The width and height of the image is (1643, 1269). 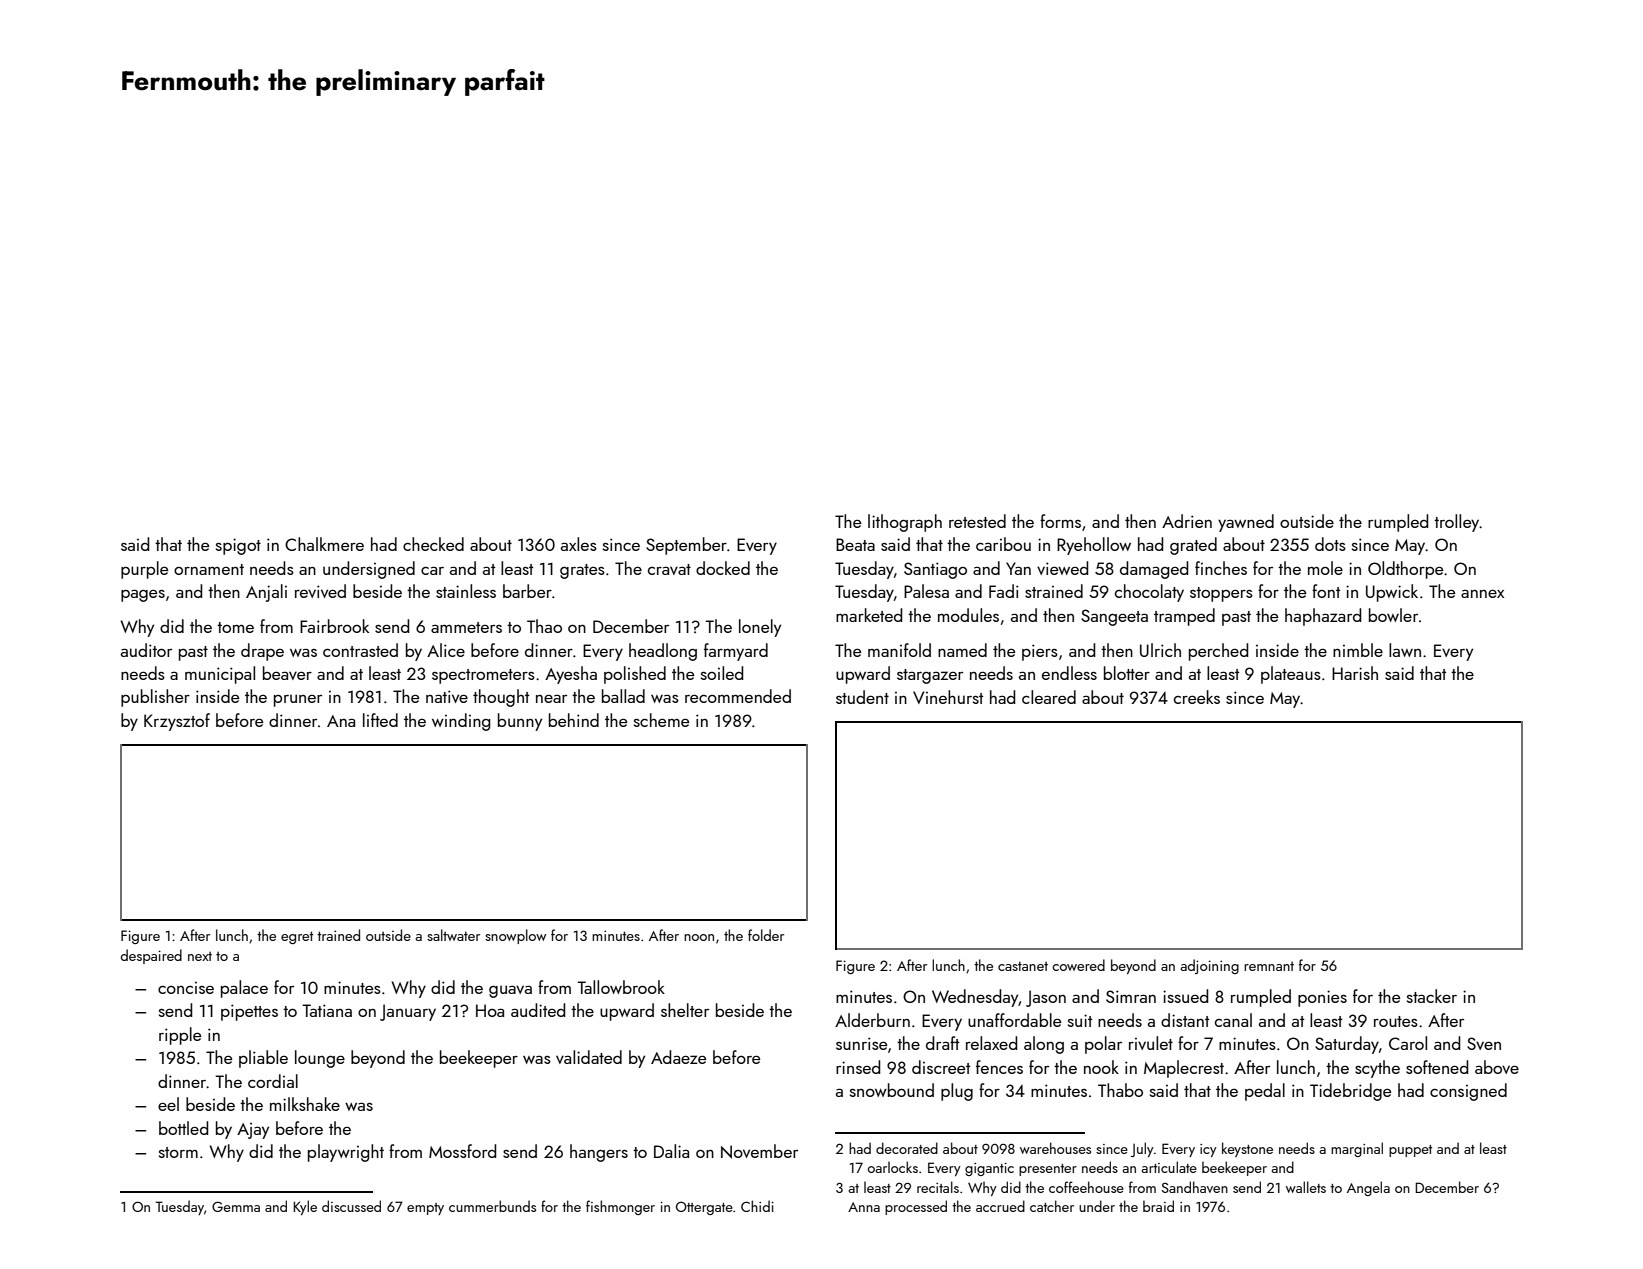 What do you see at coordinates (324, 544) in the image?
I see `Chalkmere` at bounding box center [324, 544].
